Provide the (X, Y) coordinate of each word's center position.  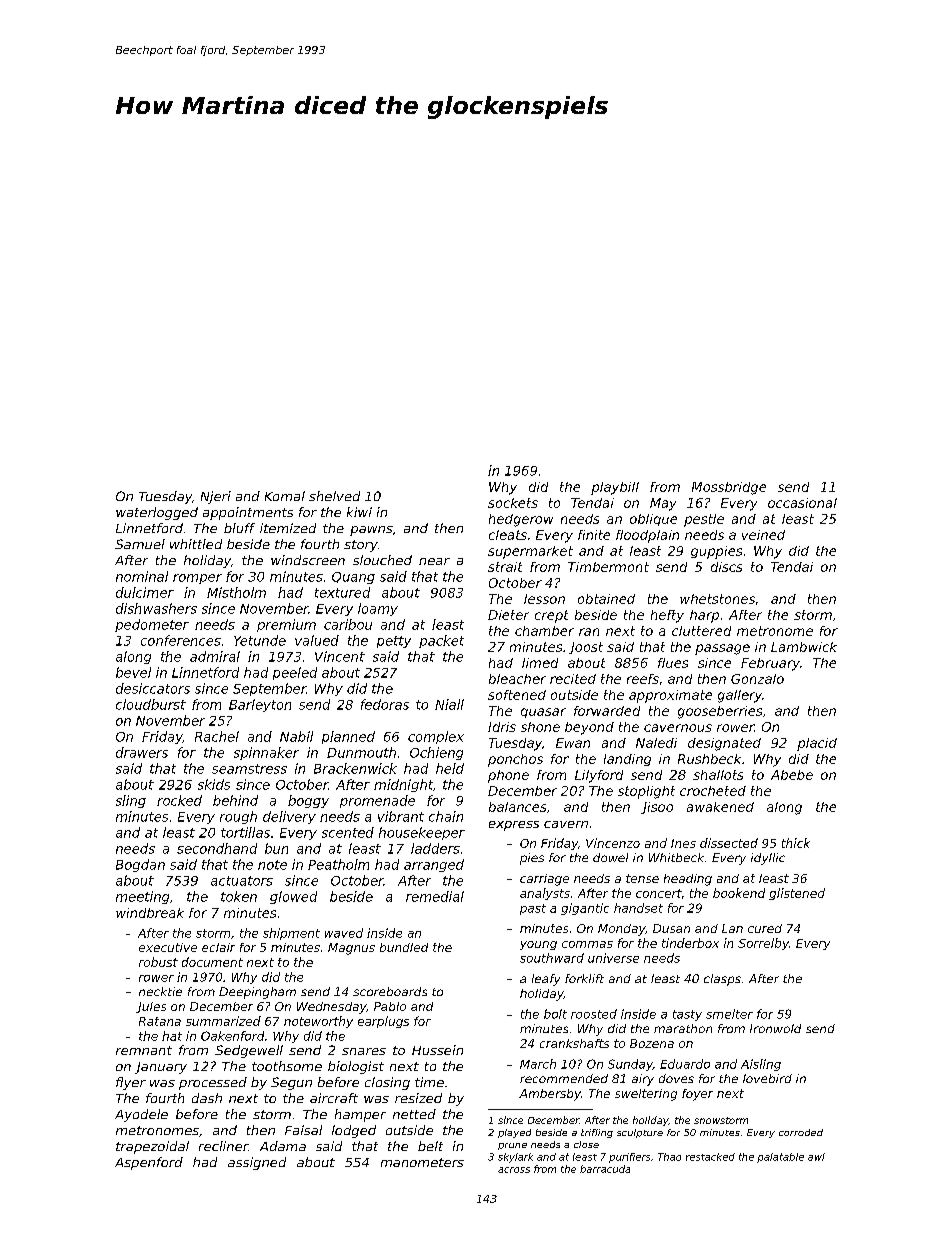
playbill (615, 488)
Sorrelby (763, 944)
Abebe (792, 775)
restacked (710, 1157)
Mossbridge (729, 488)
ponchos (515, 760)
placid (817, 744)
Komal (285, 496)
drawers (142, 752)
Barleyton (260, 705)
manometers (422, 1162)
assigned (257, 1163)
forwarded (607, 711)
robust (158, 962)
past (533, 909)
